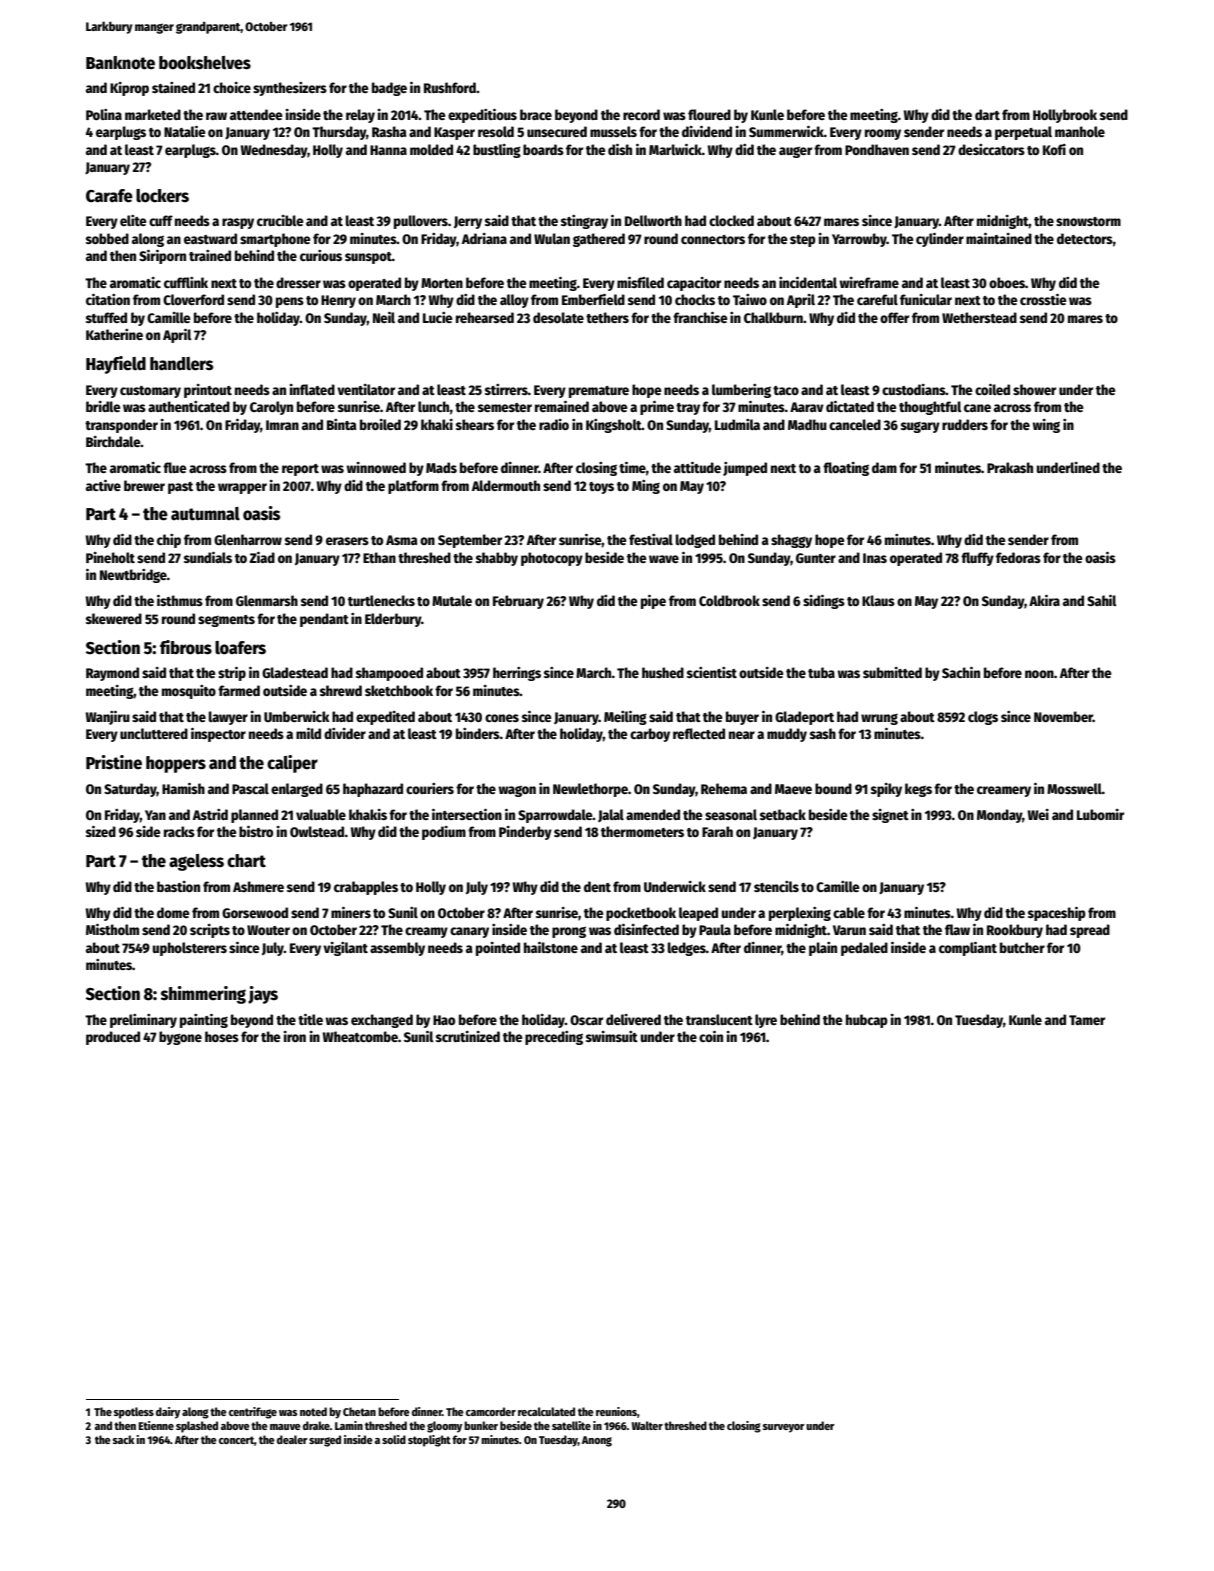 The width and height of the screenshot is (1214, 1571). I want to click on lumbering, so click(741, 391).
